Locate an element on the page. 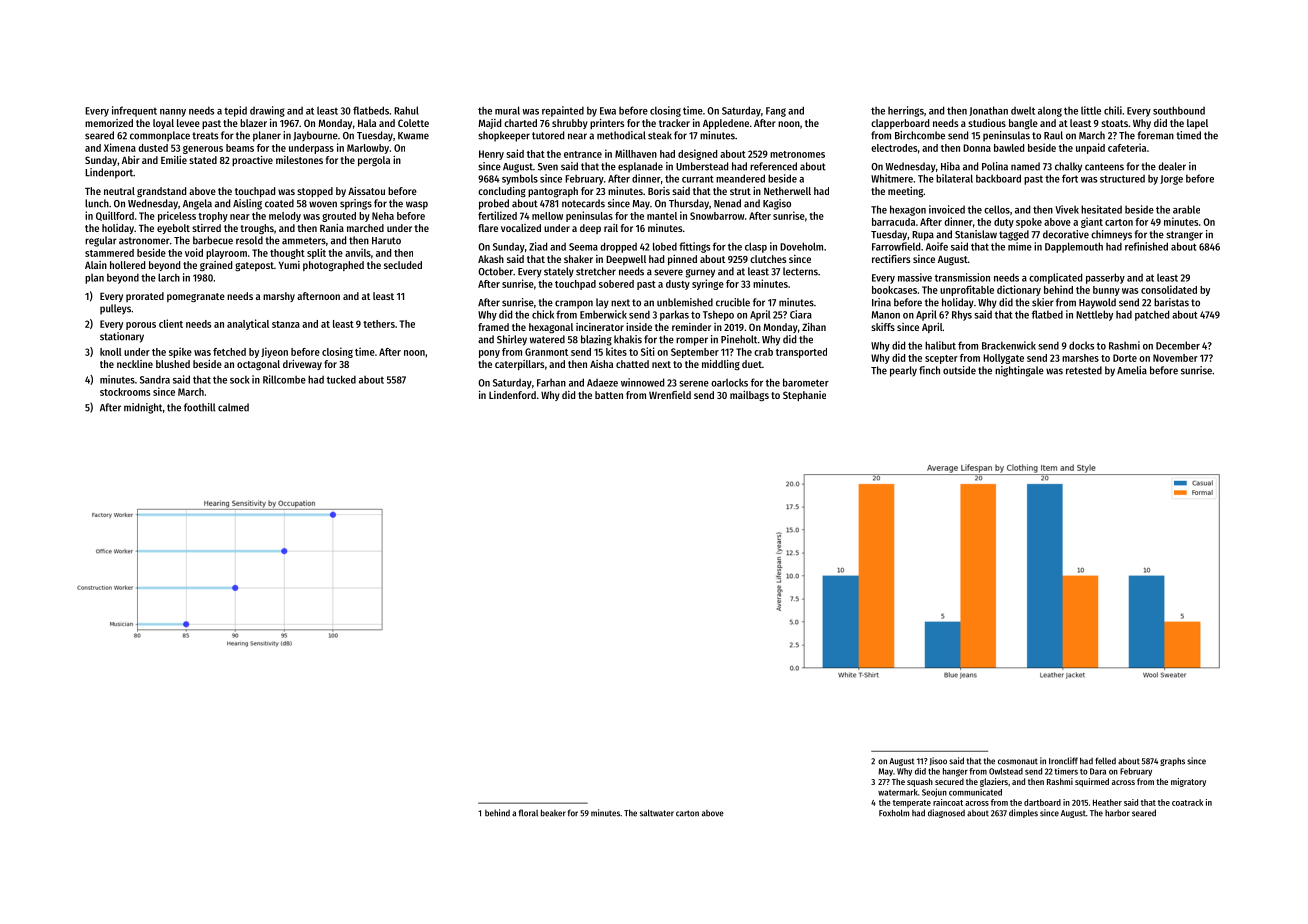 This image has height=924, width=1308. midnight is located at coordinates (143, 408).
